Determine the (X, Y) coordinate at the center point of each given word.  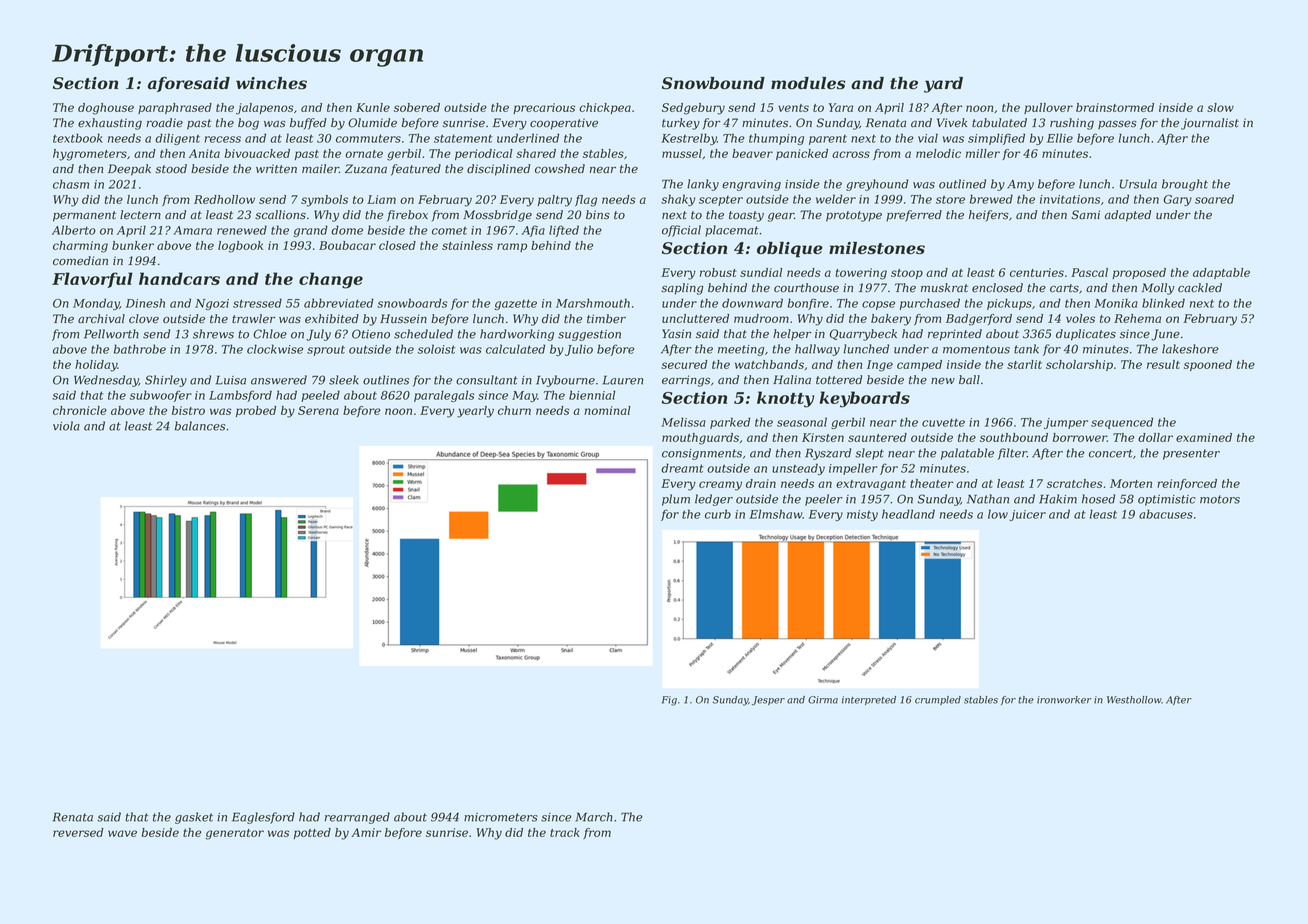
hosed (1098, 499)
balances (200, 426)
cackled (1200, 288)
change (331, 280)
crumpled (938, 700)
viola (66, 426)
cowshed (560, 169)
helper (792, 335)
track (565, 832)
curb (718, 514)
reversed (78, 832)
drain (761, 483)
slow (1220, 107)
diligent (177, 139)
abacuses (1166, 514)
